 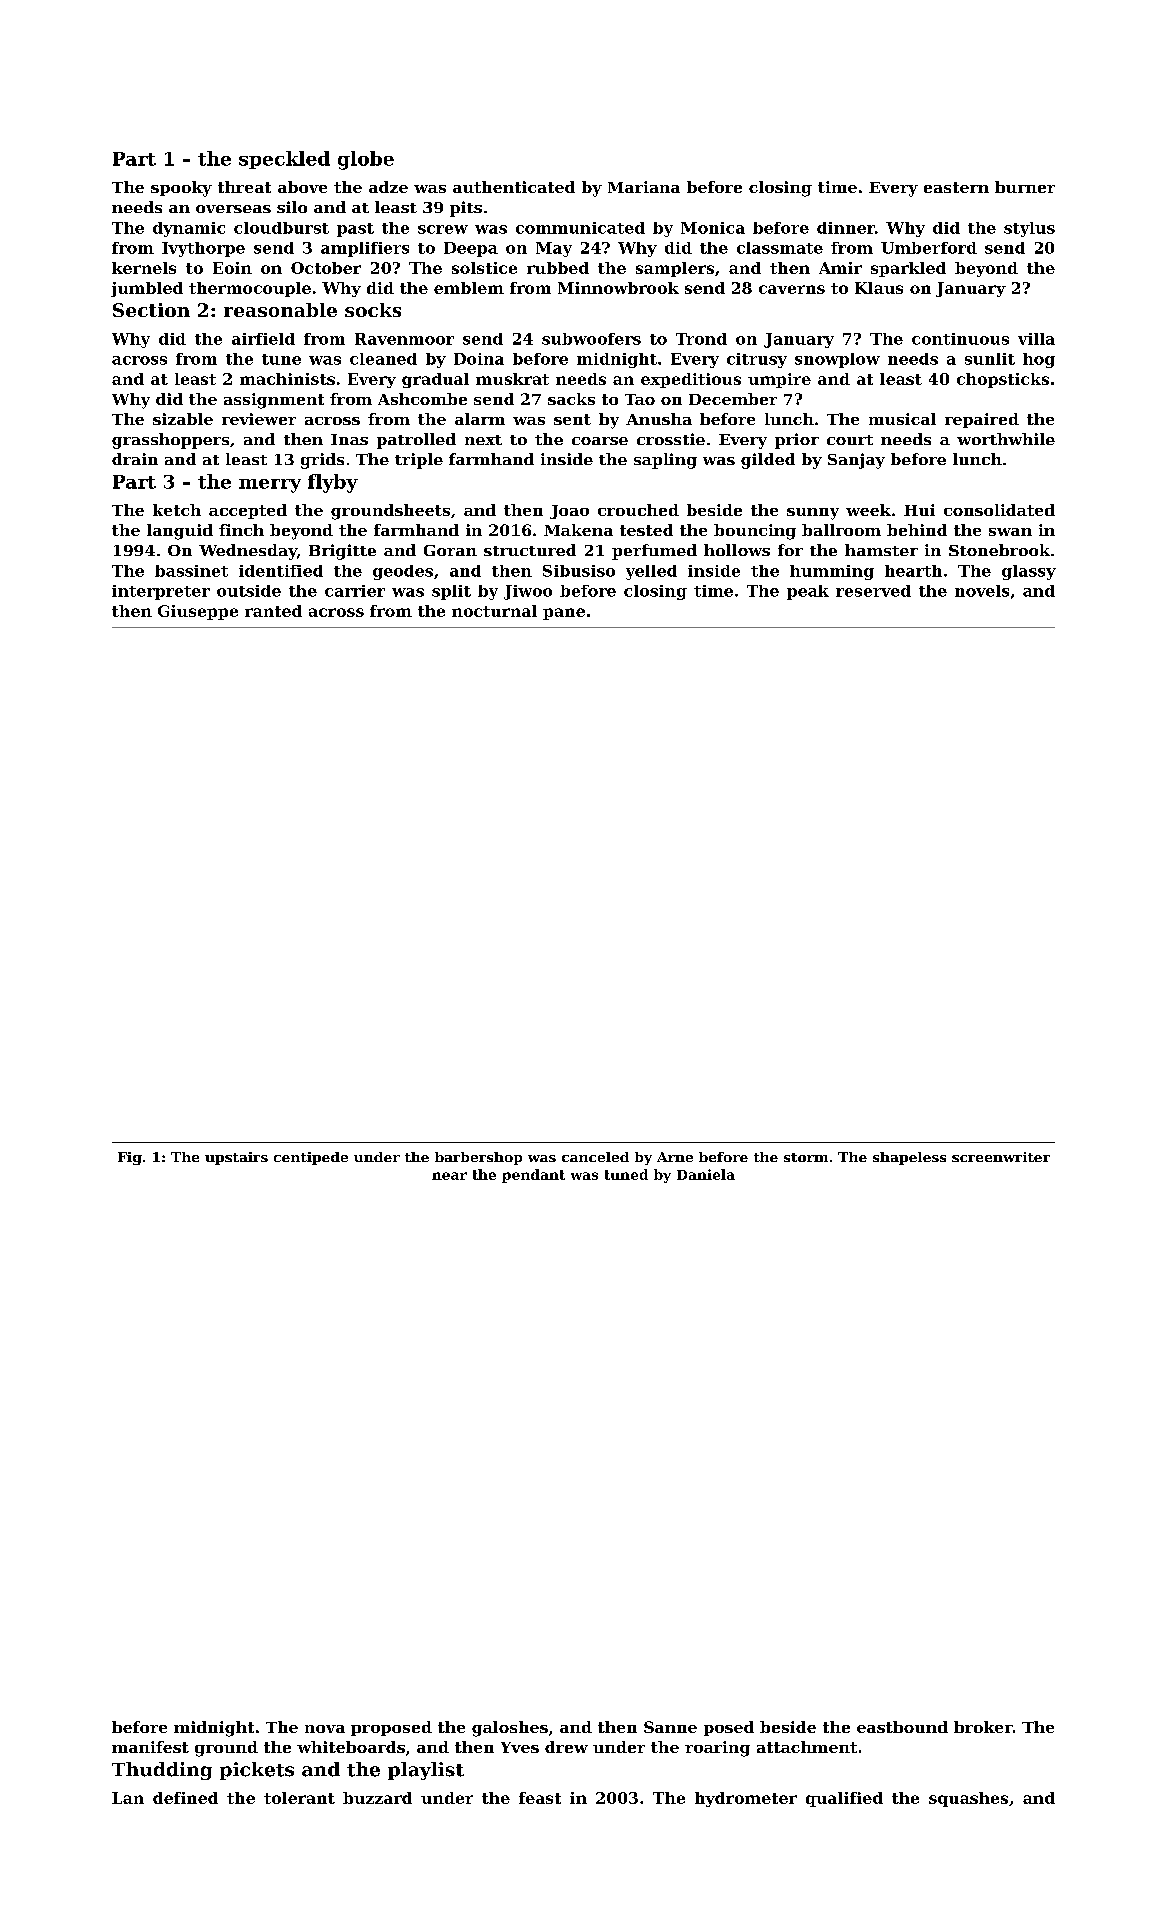 What do you see at coordinates (1006, 439) in the image?
I see `worthwhile` at bounding box center [1006, 439].
